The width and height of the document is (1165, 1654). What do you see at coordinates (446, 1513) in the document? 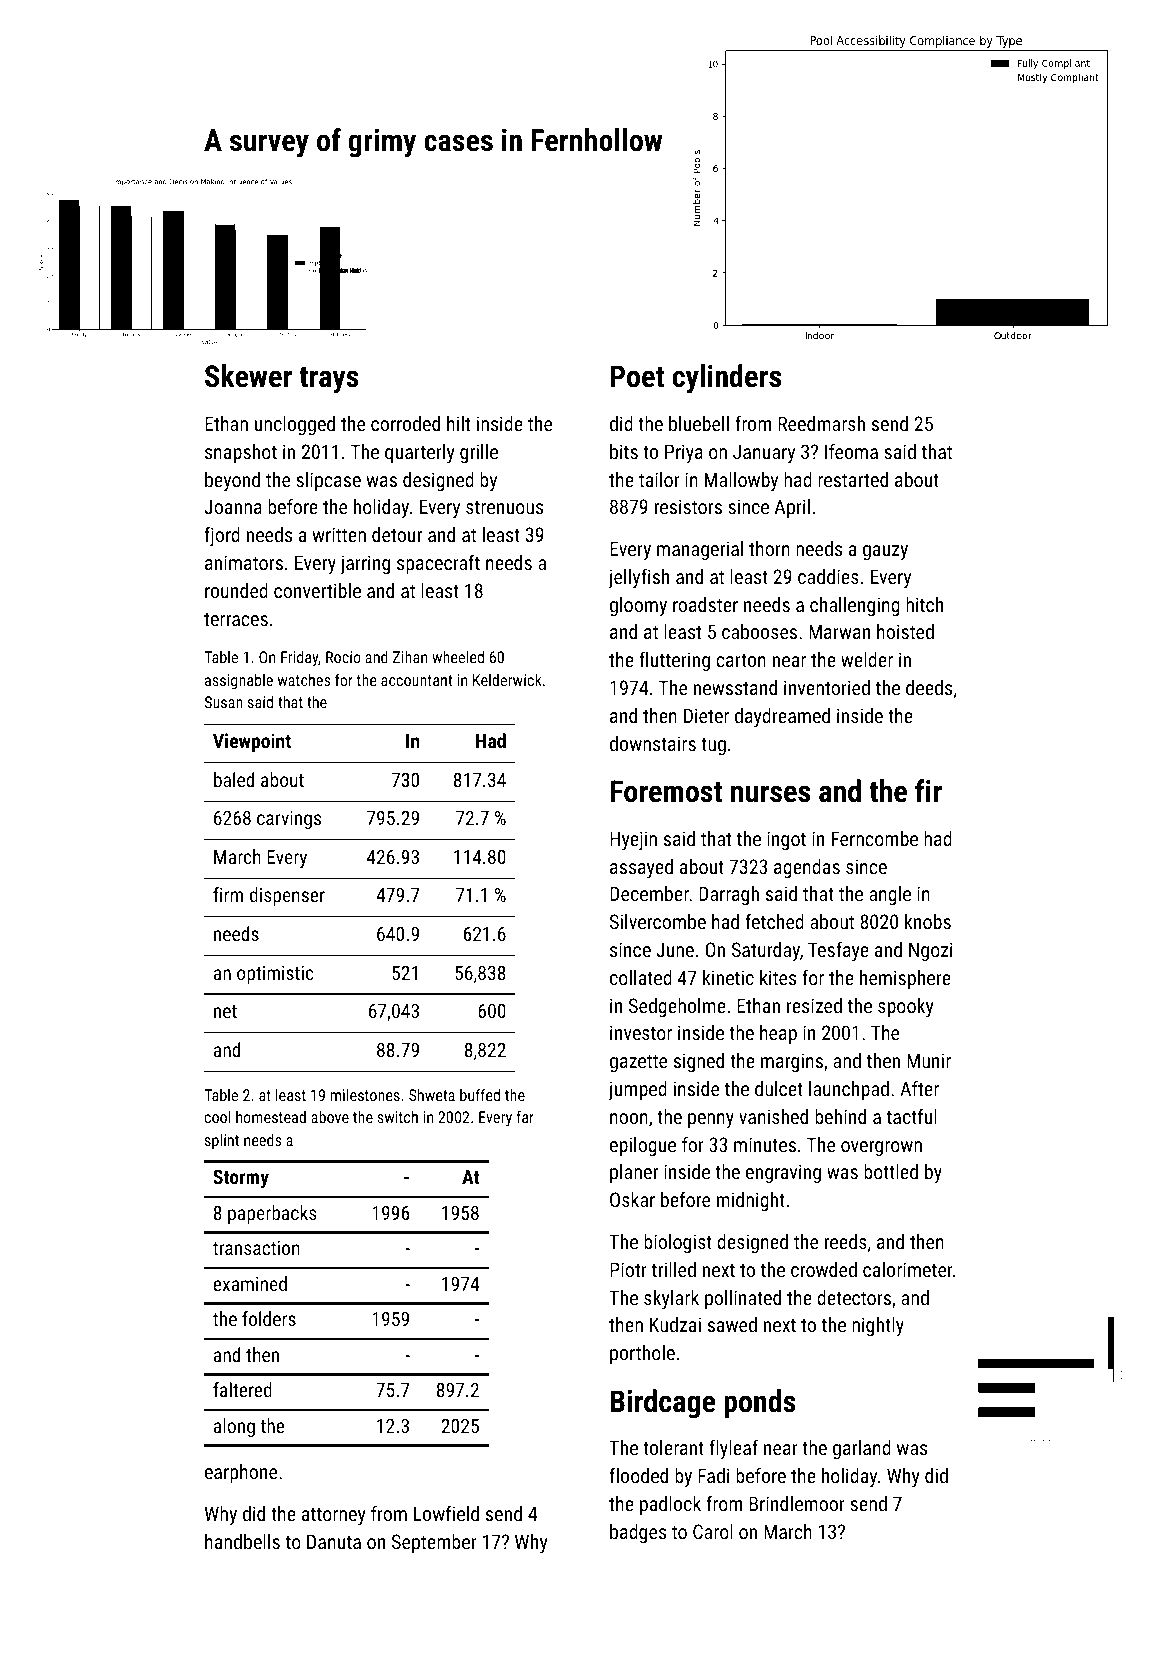
I see `Lowfield` at bounding box center [446, 1513].
